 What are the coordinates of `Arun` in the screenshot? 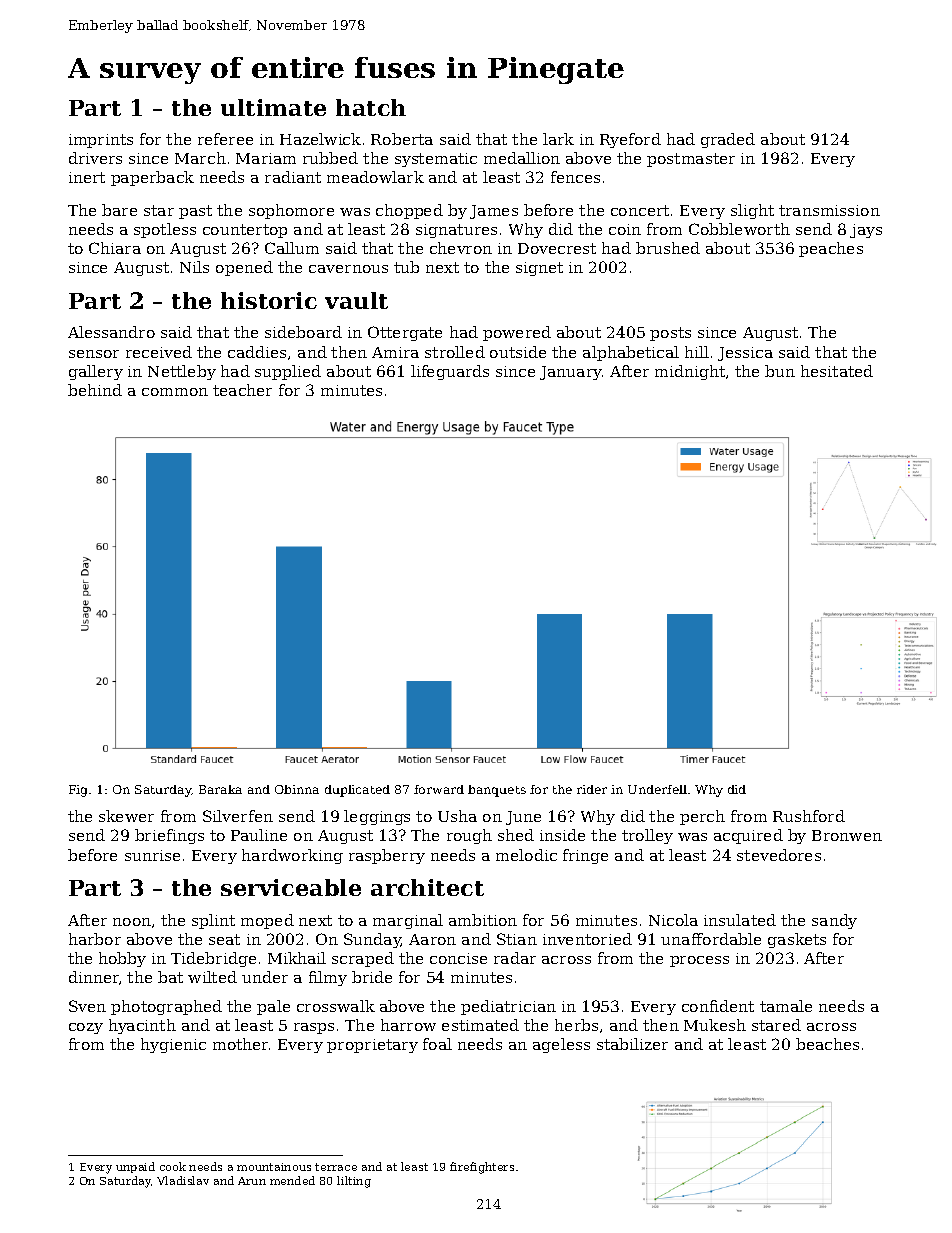 It's located at (252, 1181).
